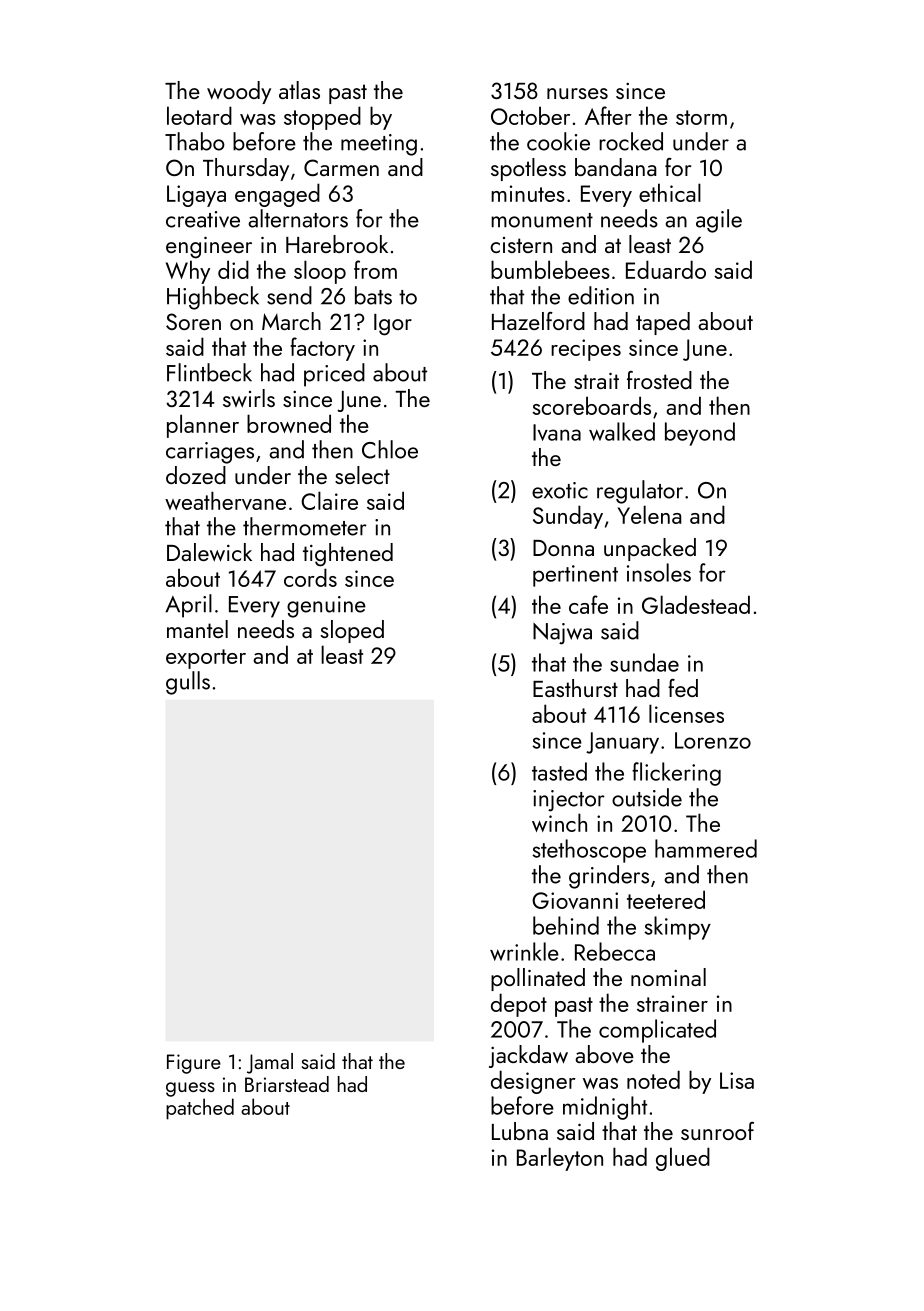 This screenshot has height=1311, width=924. I want to click on unpacked, so click(650, 549).
